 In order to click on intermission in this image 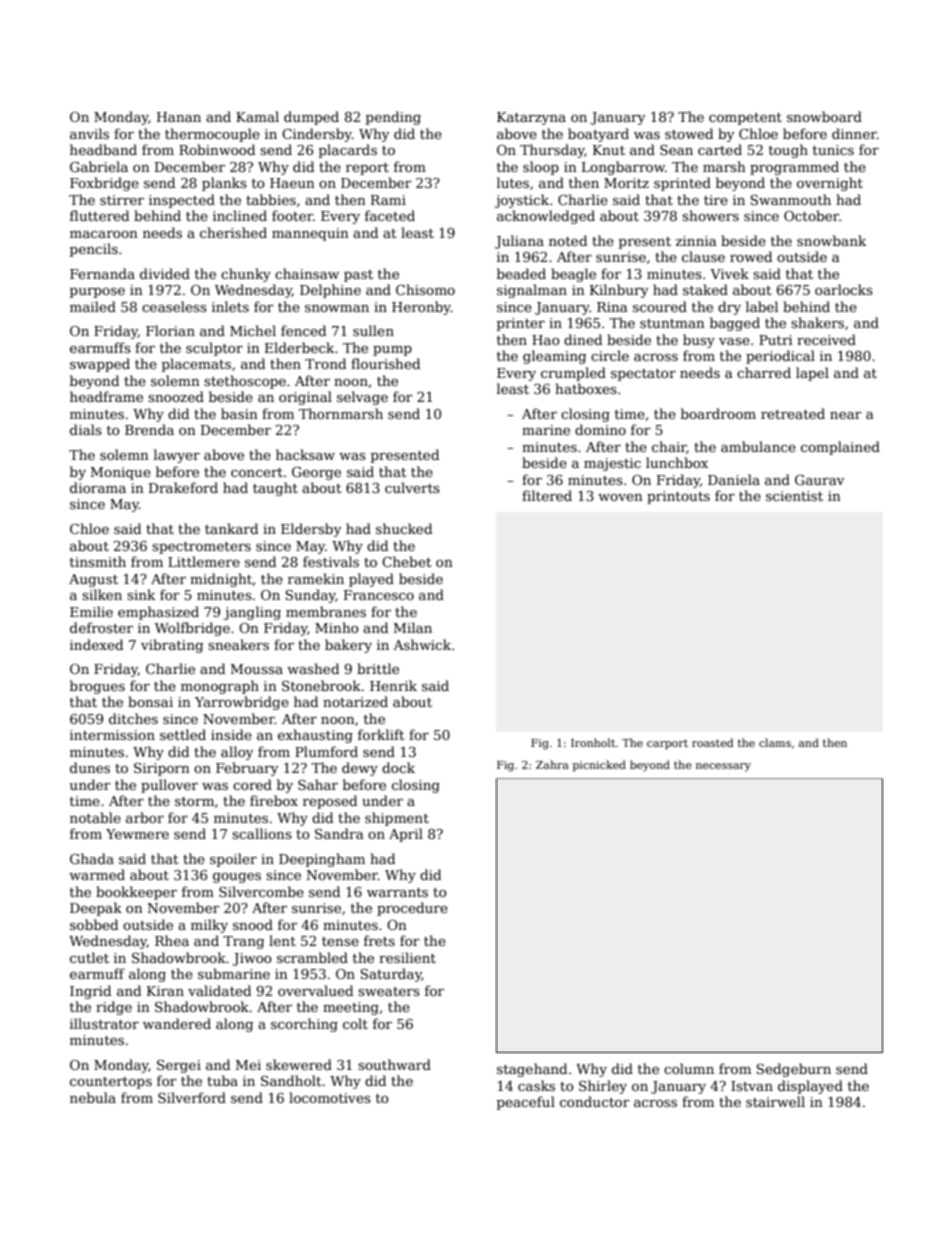, I will do `click(112, 735)`.
